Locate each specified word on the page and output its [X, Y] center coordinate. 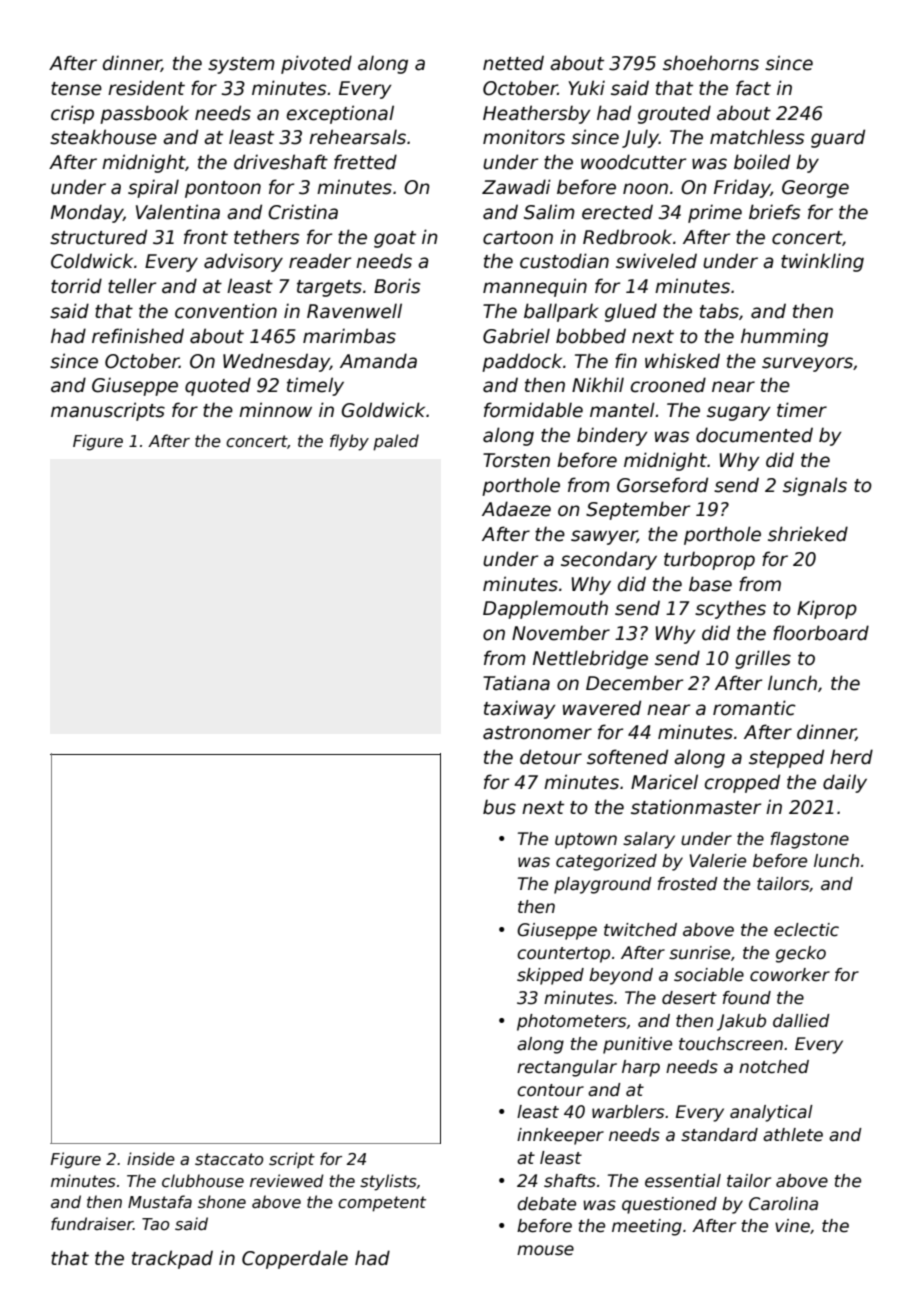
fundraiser [92, 1224]
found [747, 998]
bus [499, 807]
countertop [563, 955]
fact [753, 88]
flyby [349, 442]
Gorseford [662, 485]
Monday [87, 213]
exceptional [340, 114]
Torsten [516, 460]
